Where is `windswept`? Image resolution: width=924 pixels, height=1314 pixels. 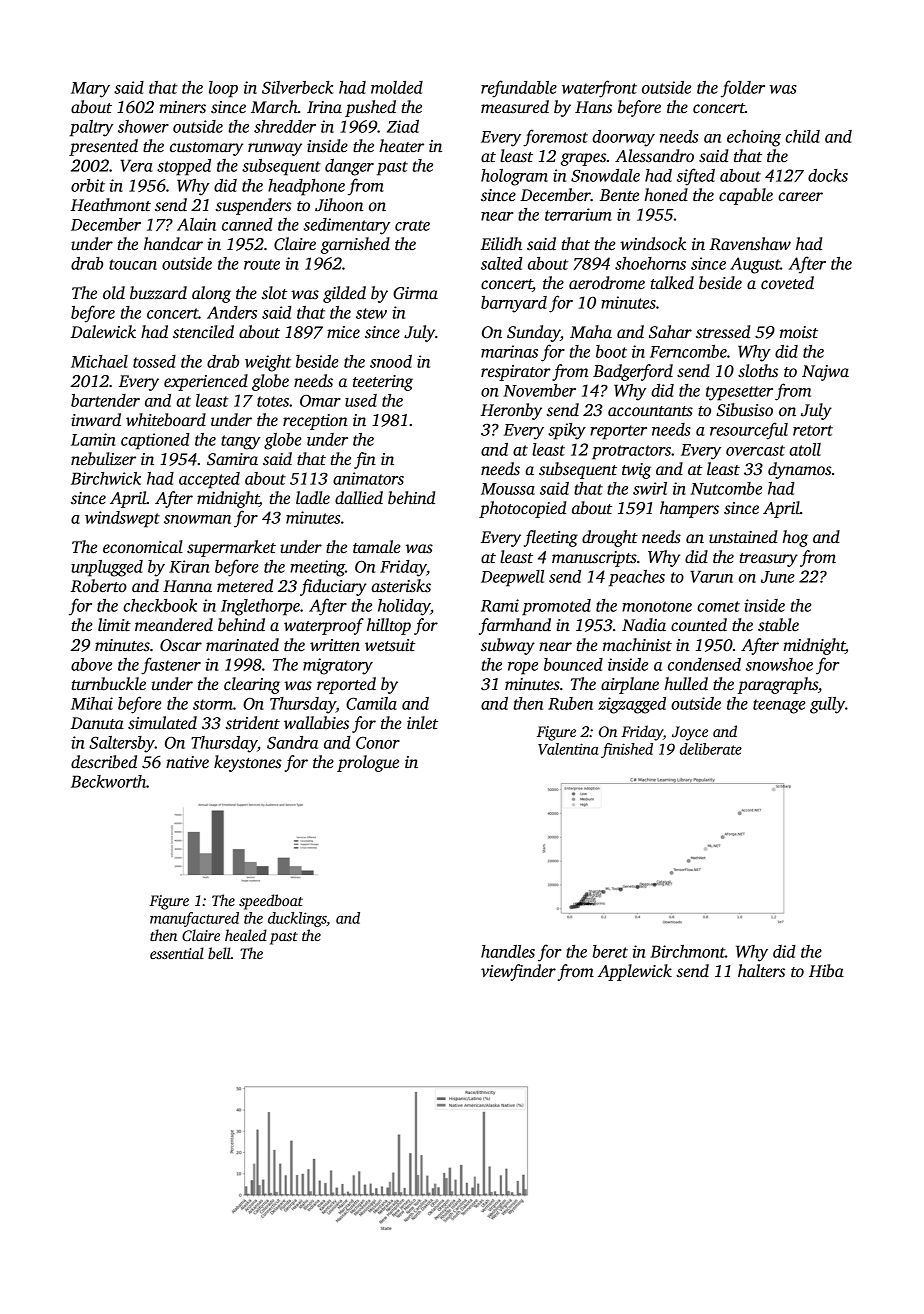
windswept is located at coordinates (122, 519).
